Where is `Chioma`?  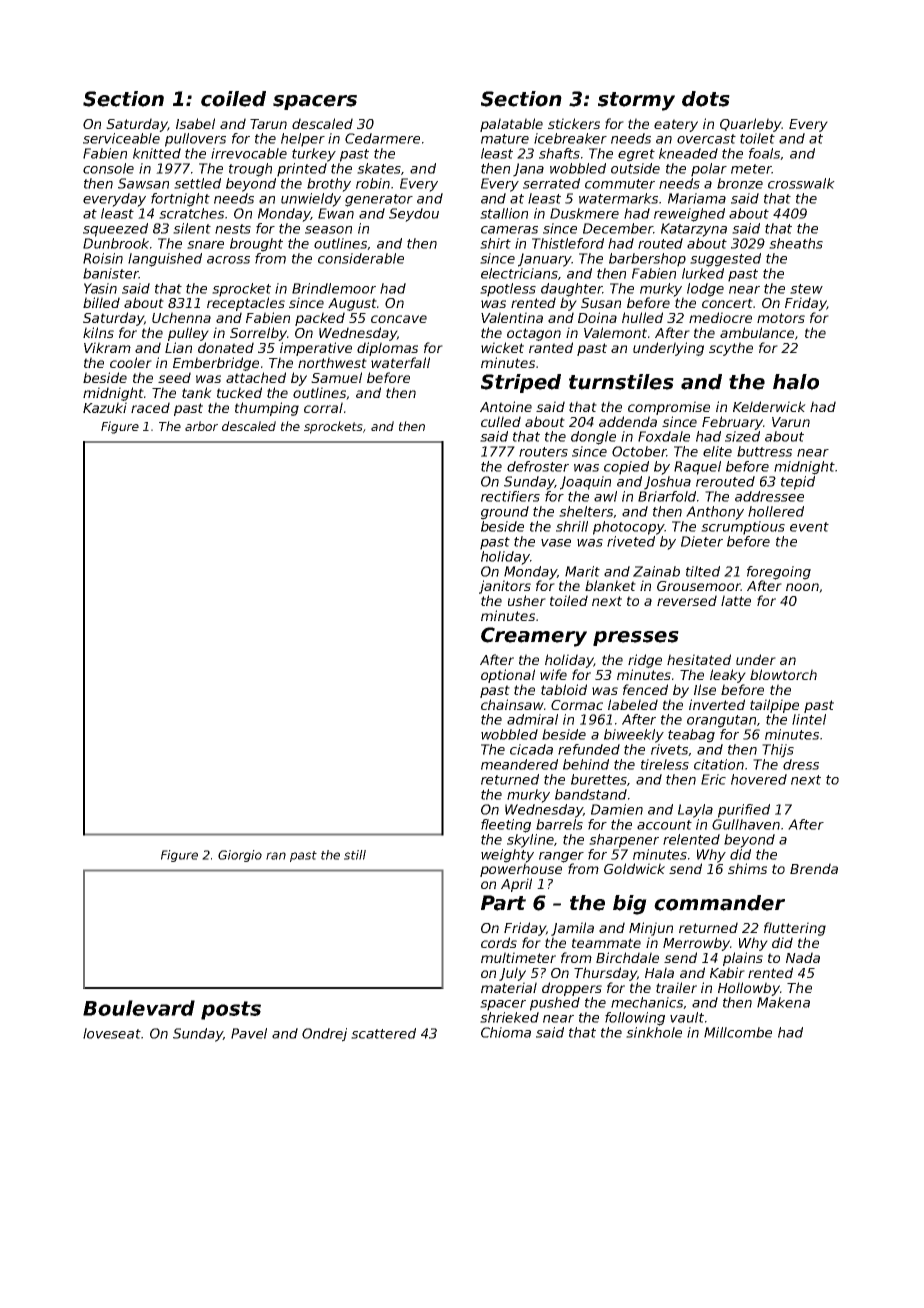 Chioma is located at coordinates (506, 1032).
